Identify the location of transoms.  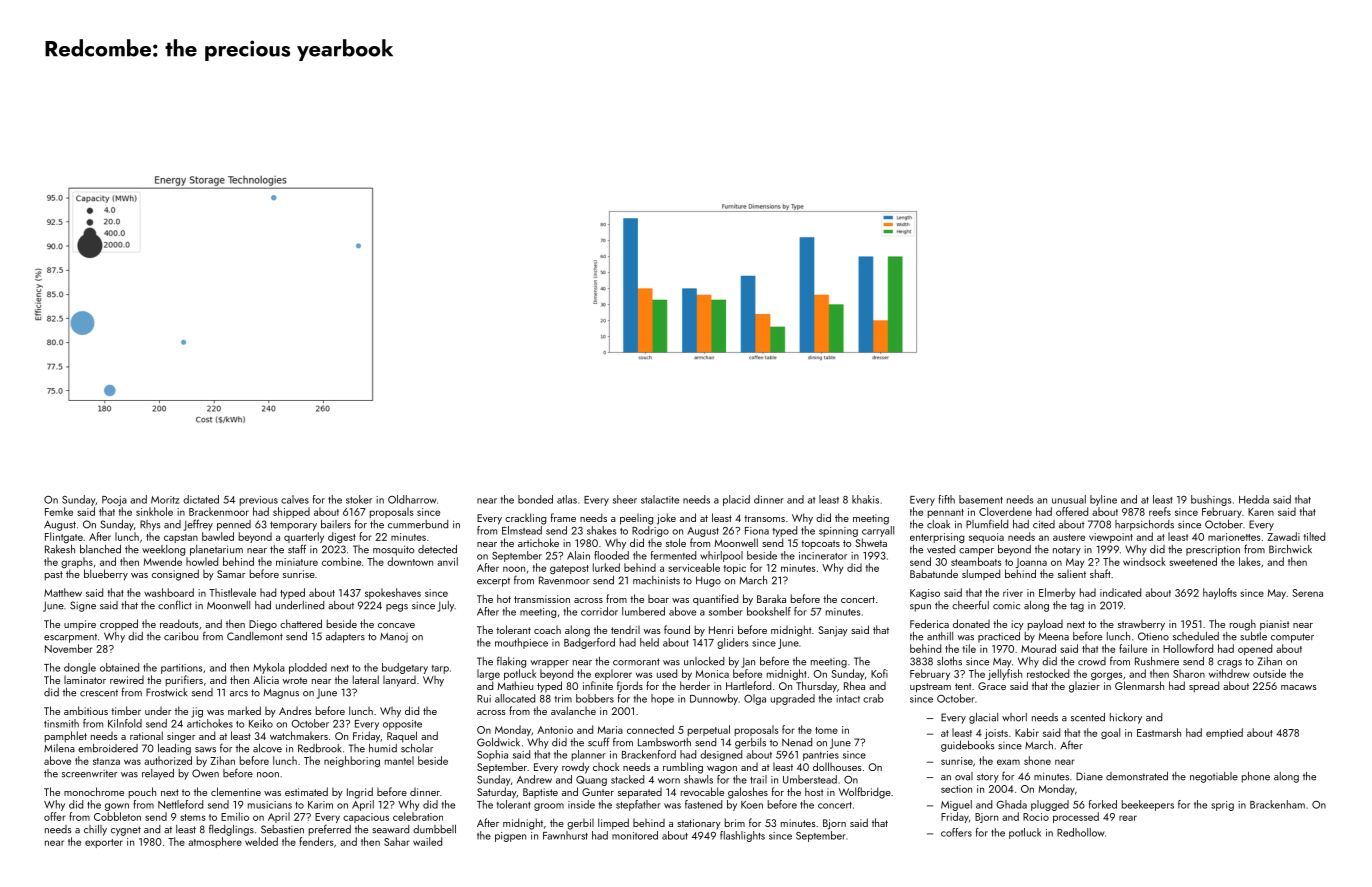
(764, 518).
